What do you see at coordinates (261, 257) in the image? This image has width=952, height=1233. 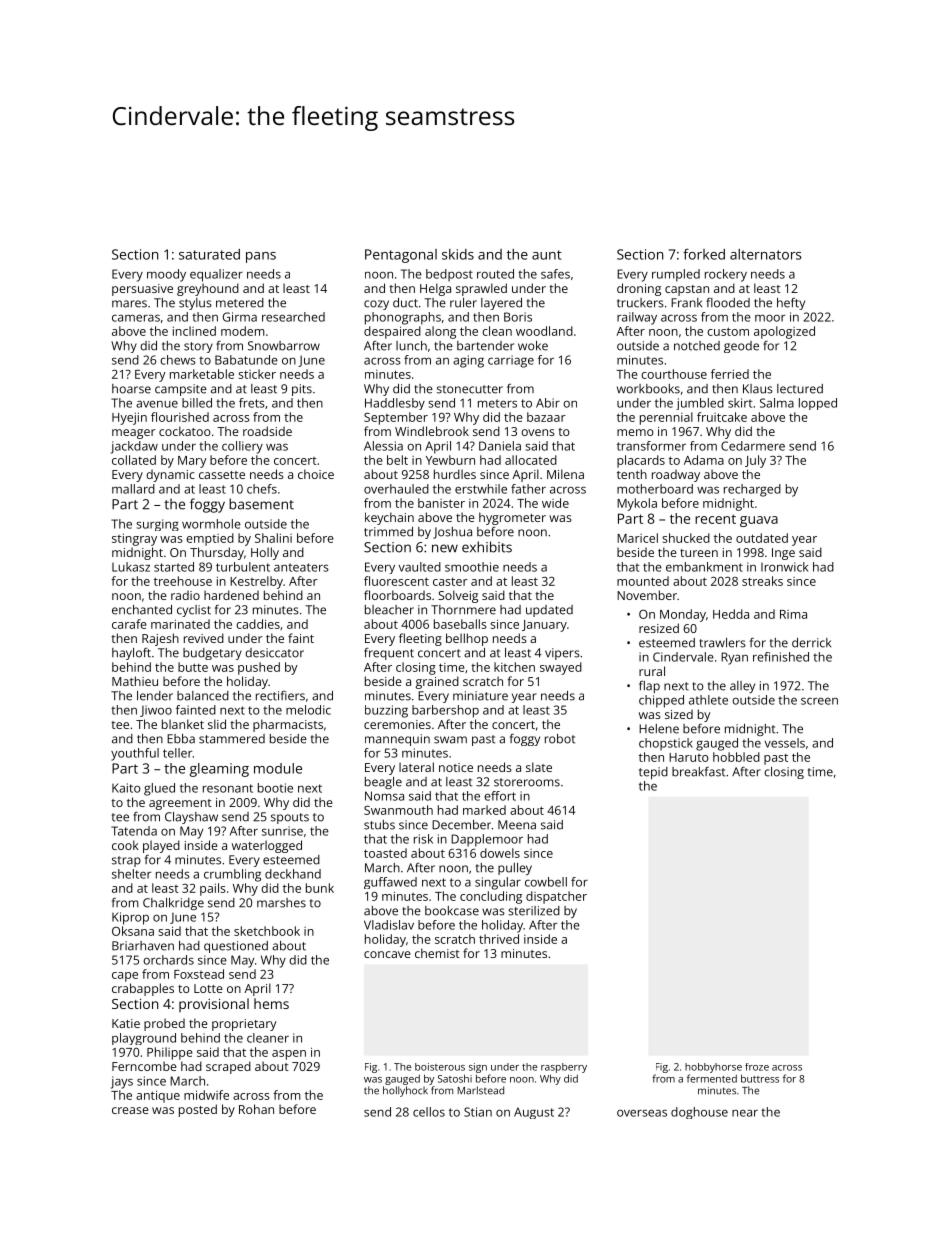 I see `pans` at bounding box center [261, 257].
